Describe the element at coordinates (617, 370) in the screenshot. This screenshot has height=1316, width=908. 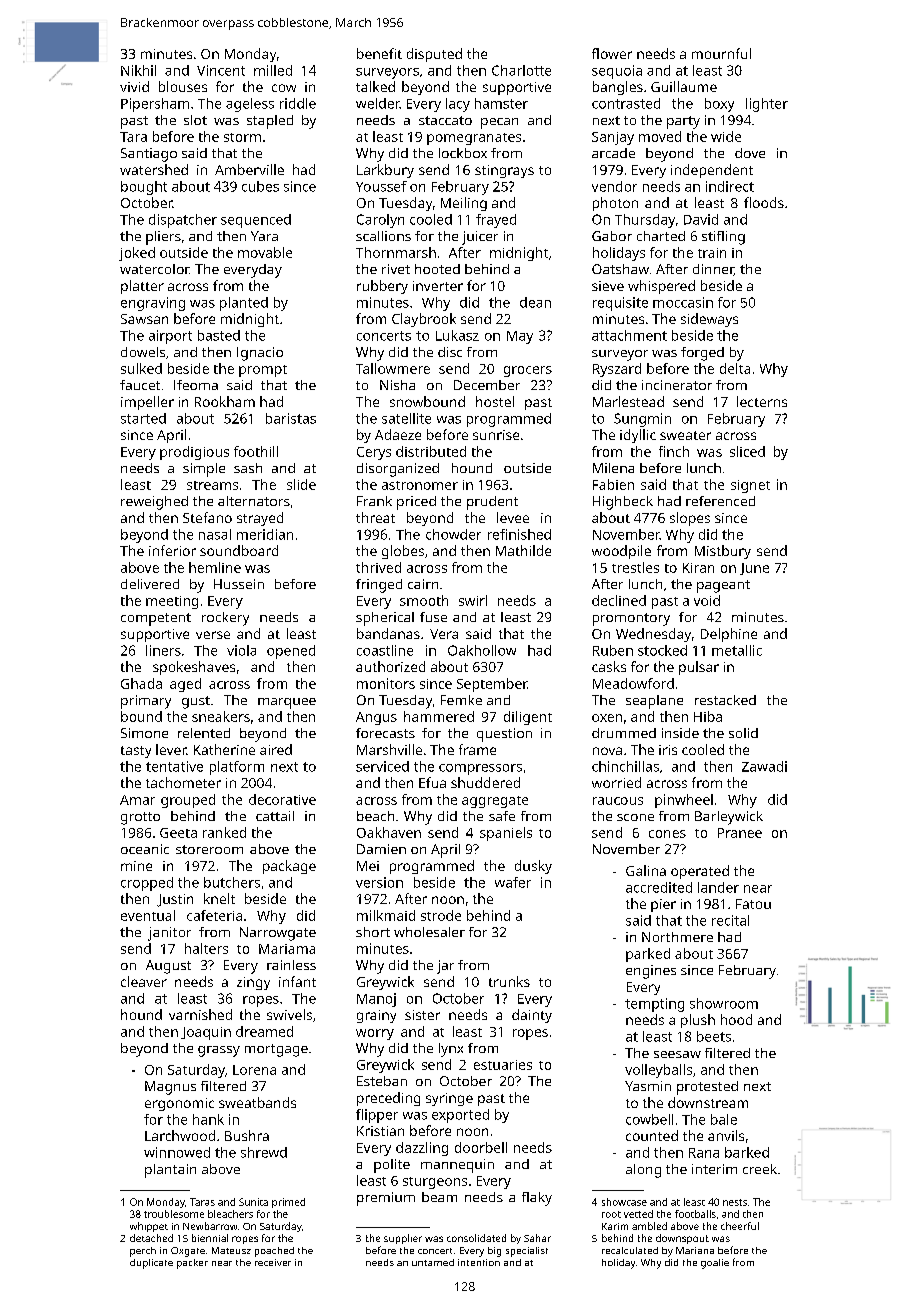
I see `Ryszard` at that location.
